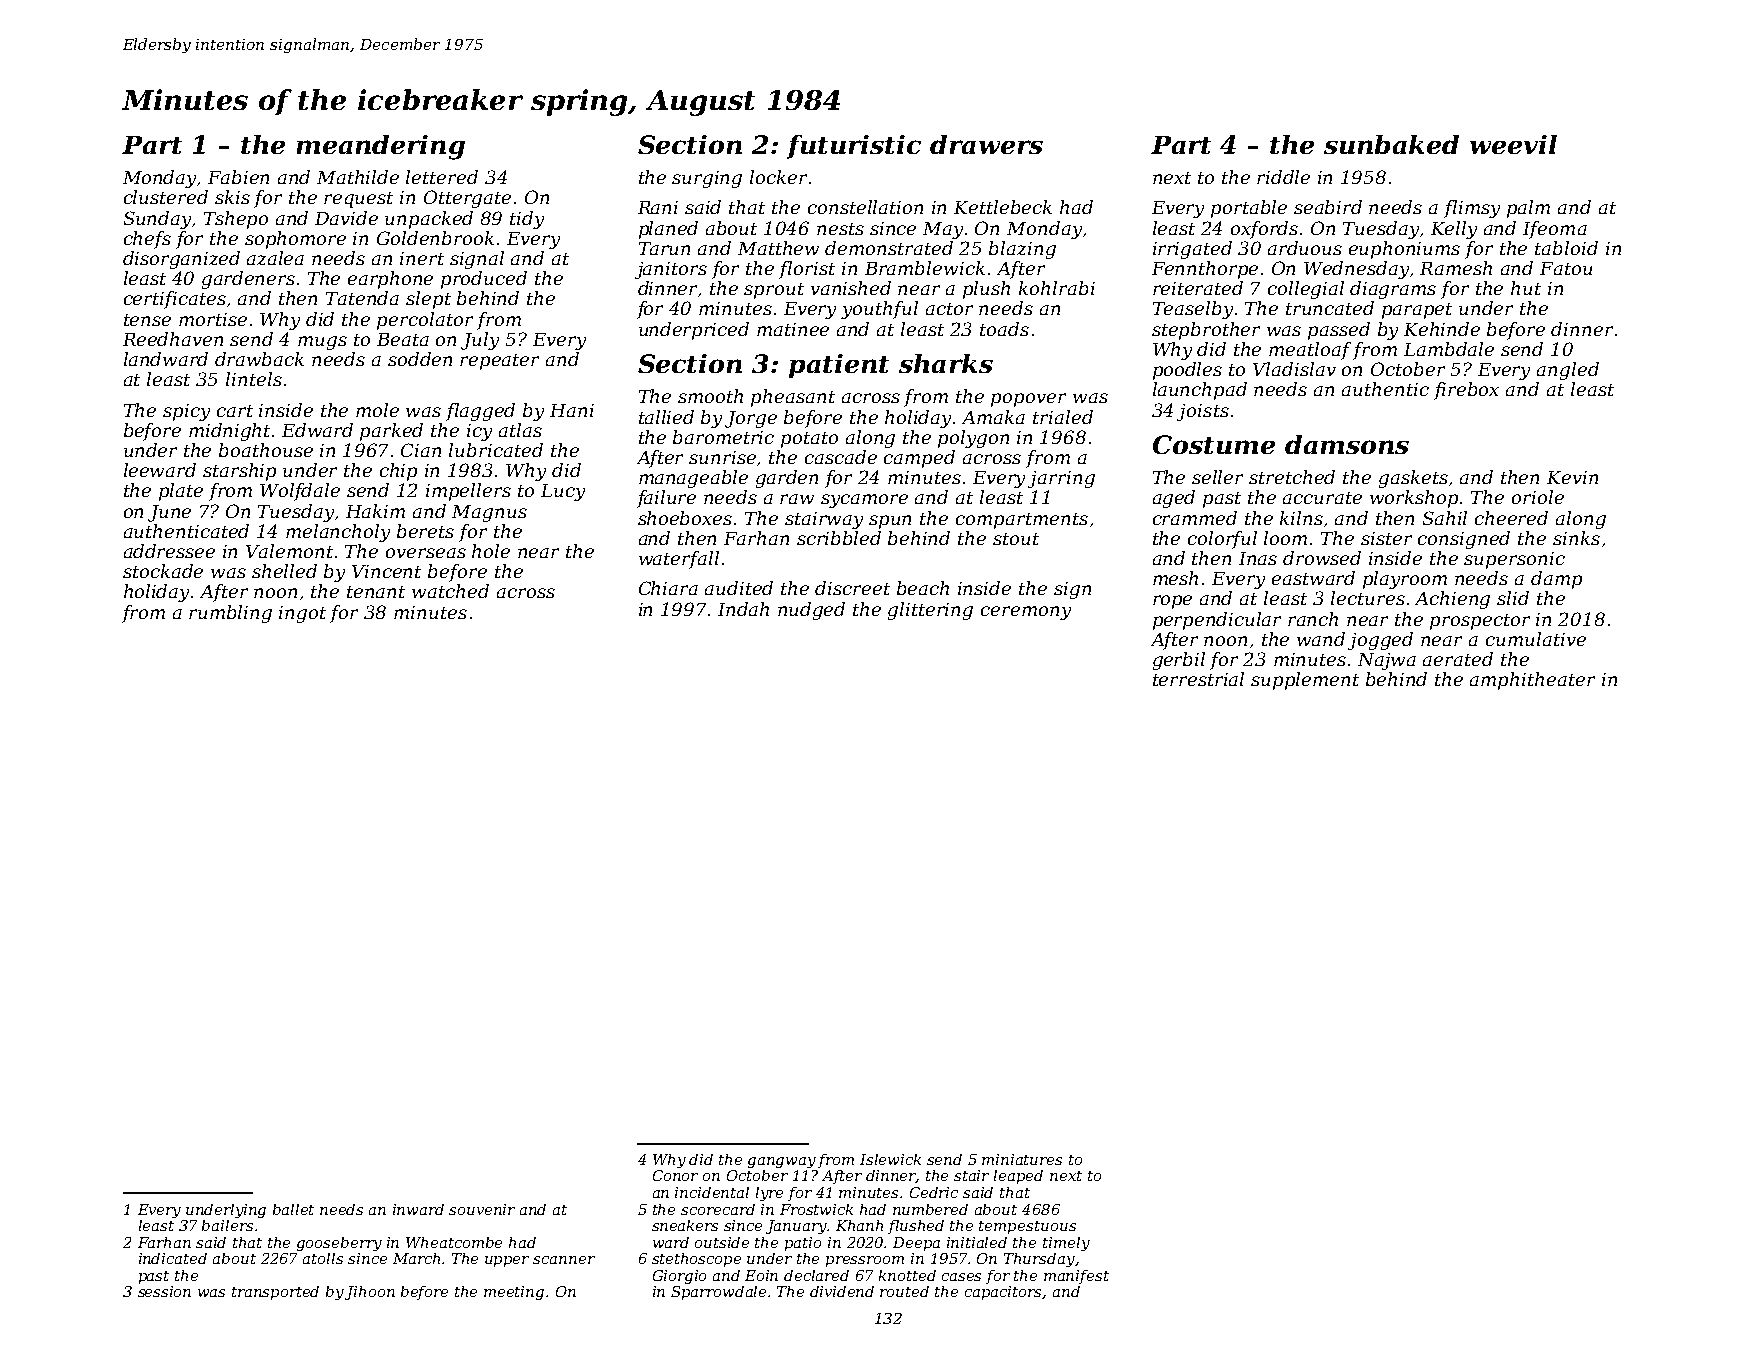 This image has height=1351, width=1748. What do you see at coordinates (302, 614) in the image?
I see `ingot` at bounding box center [302, 614].
